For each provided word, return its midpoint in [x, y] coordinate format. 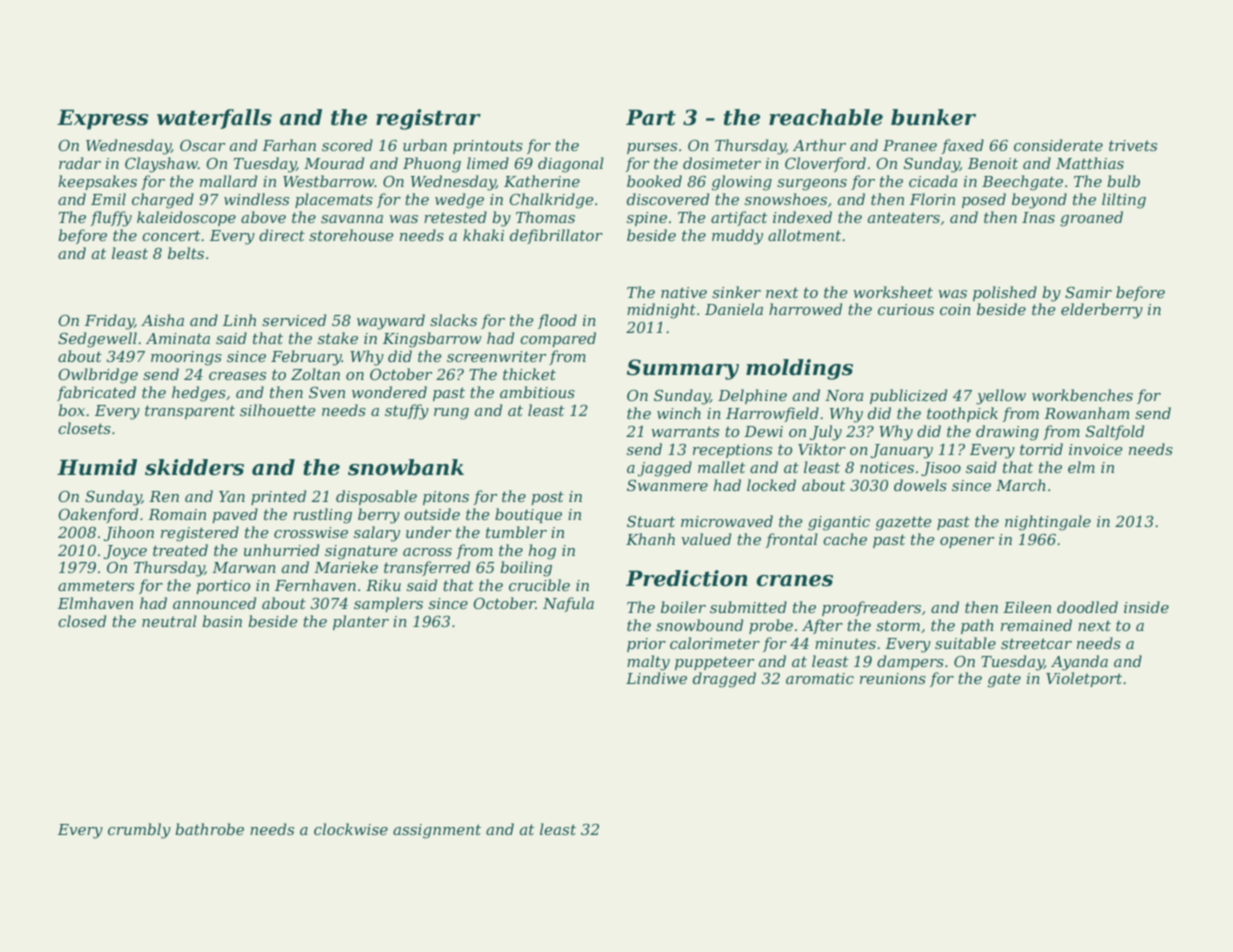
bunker [933, 117]
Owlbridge [98, 376]
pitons [446, 498]
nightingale [1048, 523]
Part [651, 117]
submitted [748, 607]
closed [82, 621]
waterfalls [214, 119]
